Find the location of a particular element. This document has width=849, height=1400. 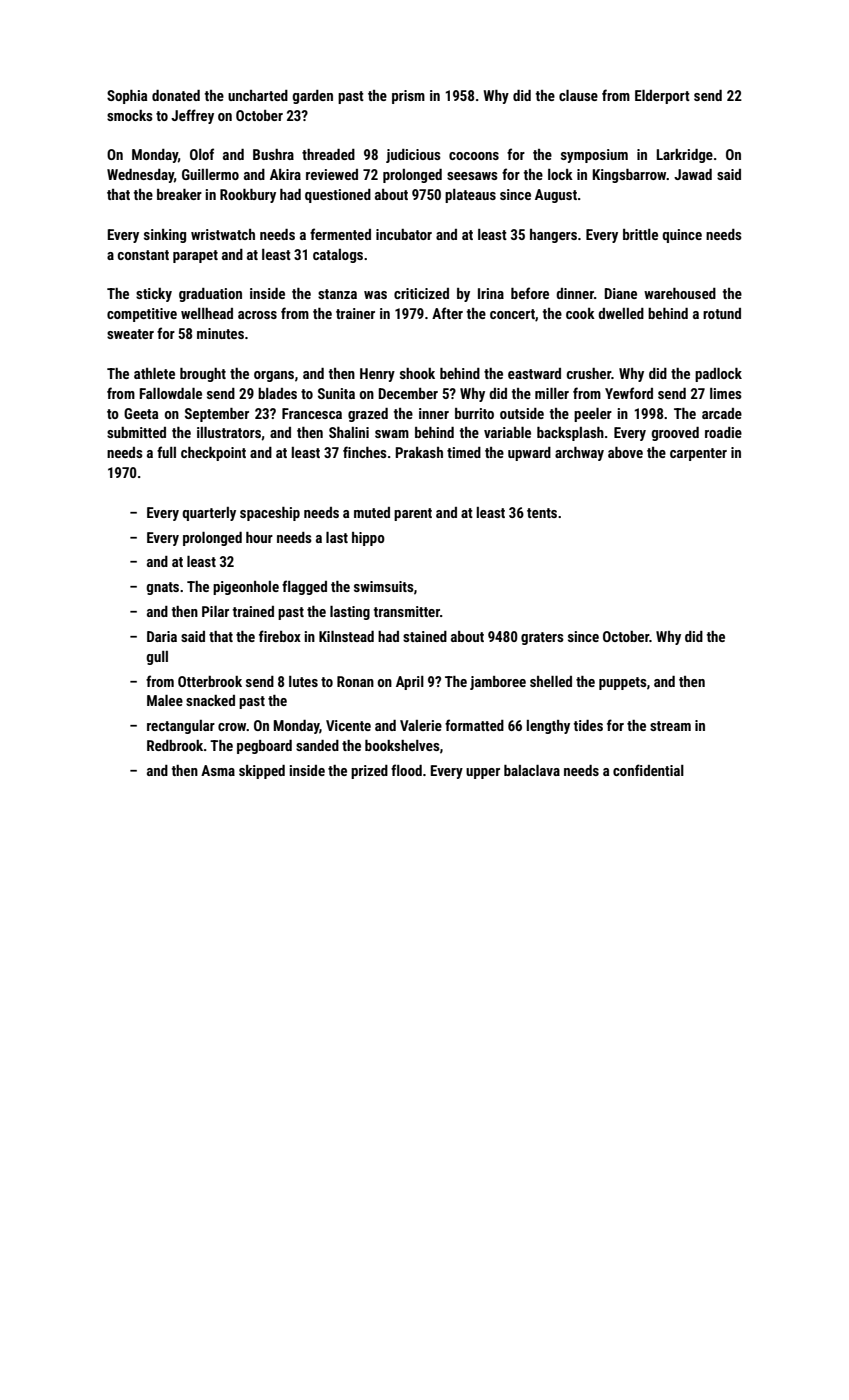

Elderport is located at coordinates (662, 97).
